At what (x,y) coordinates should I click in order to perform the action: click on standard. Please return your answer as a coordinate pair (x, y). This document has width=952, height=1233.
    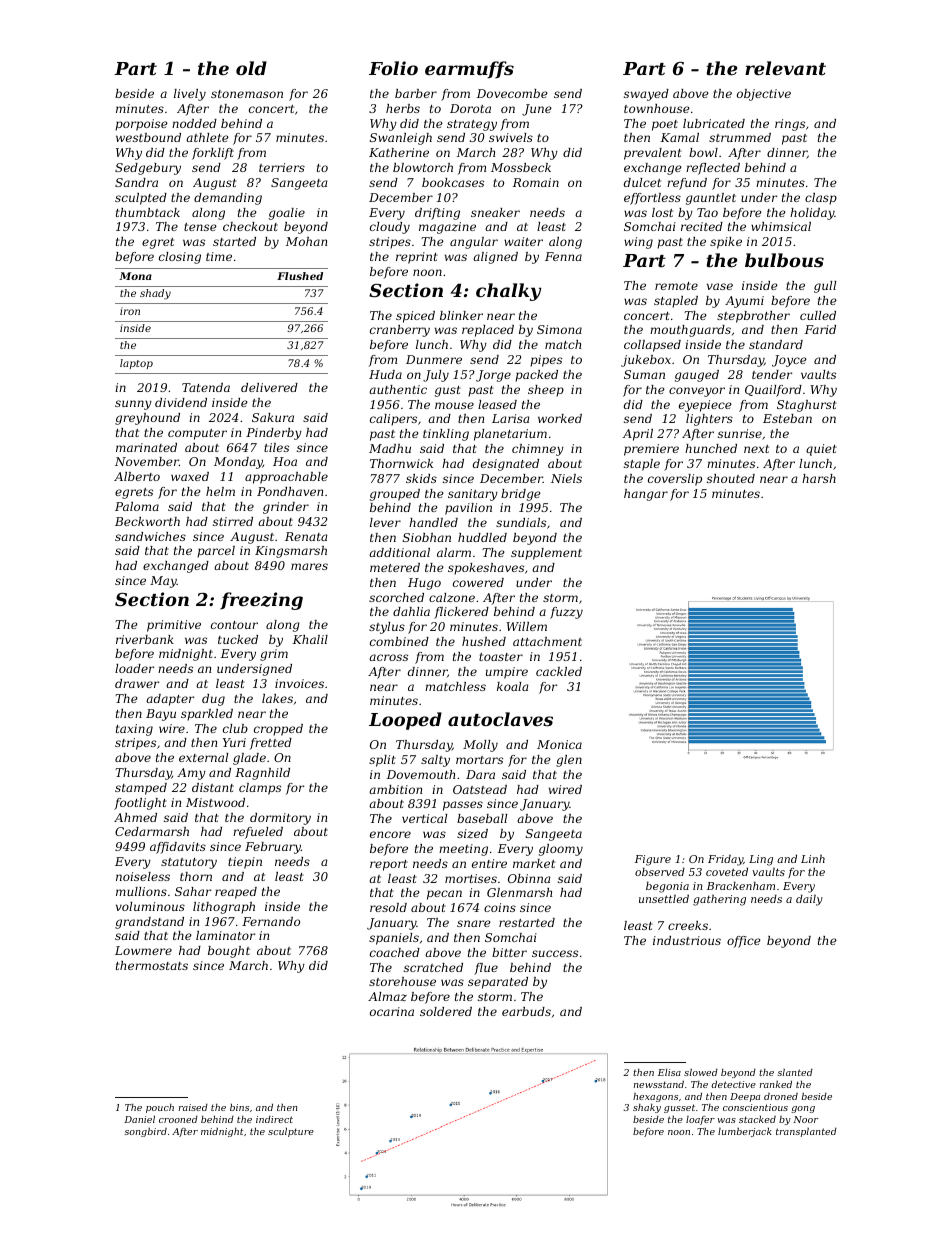
    Looking at the image, I should click on (776, 344).
